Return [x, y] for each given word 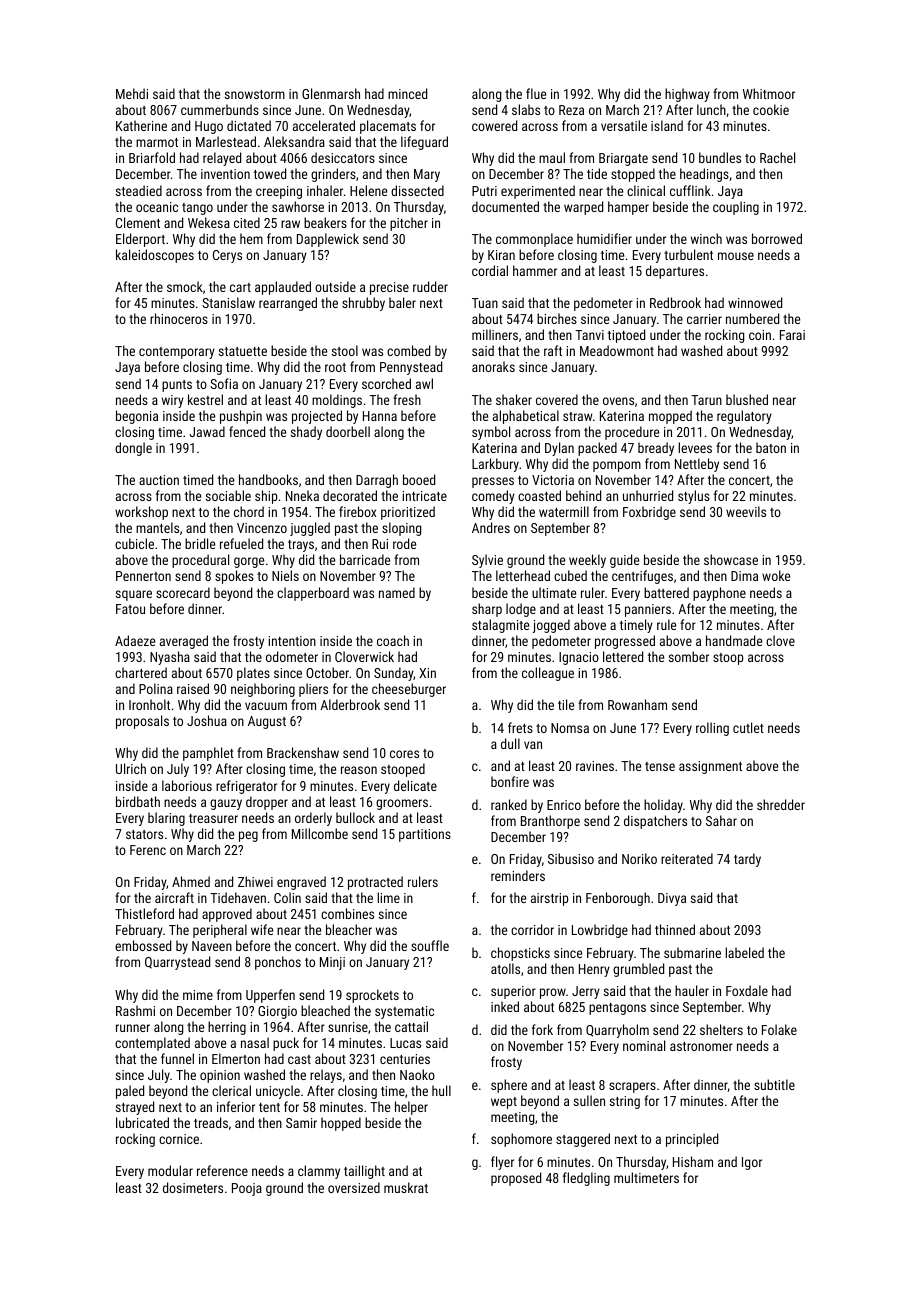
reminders [518, 875]
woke [776, 575]
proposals [142, 722]
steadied [139, 190]
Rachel [777, 157]
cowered [494, 125]
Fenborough [618, 899]
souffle [430, 945]
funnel [177, 1058]
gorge [249, 562]
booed [419, 479]
